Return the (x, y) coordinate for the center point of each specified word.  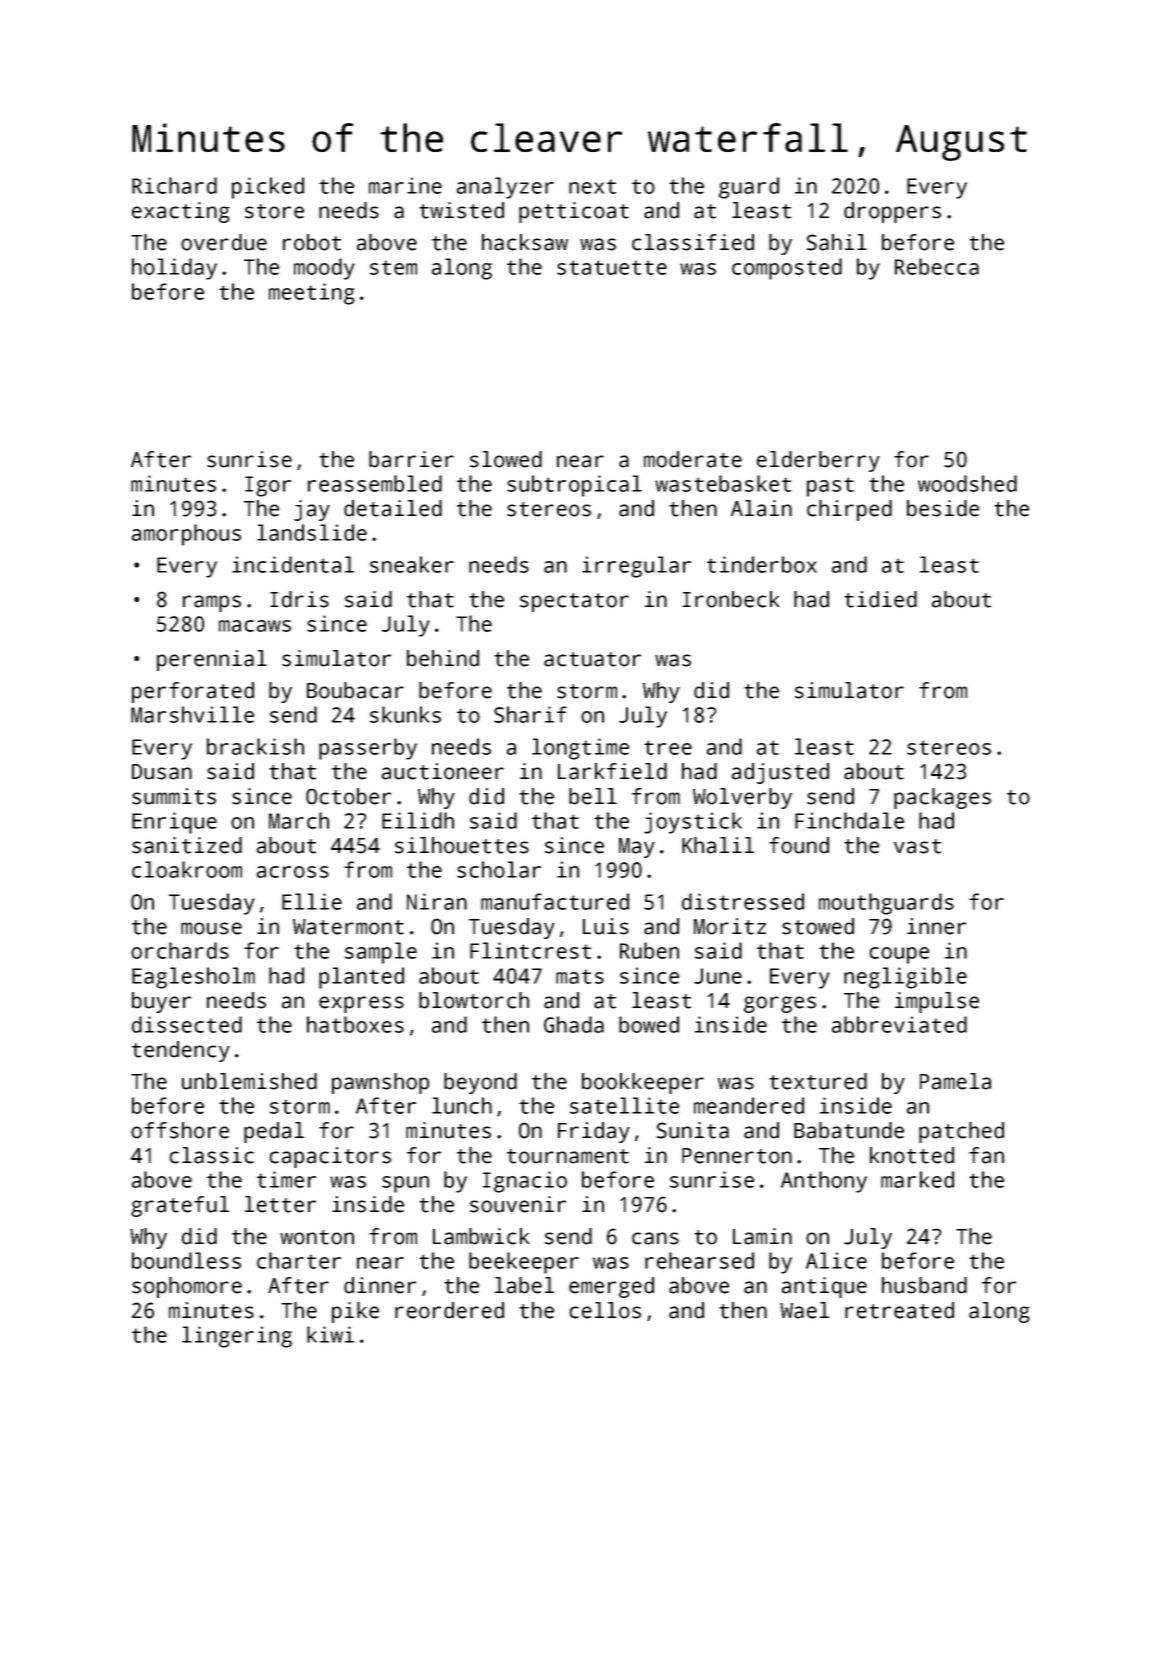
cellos (605, 1310)
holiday (174, 269)
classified (693, 242)
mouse (211, 928)
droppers (892, 212)
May (637, 848)
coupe (899, 955)
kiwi (330, 1334)
